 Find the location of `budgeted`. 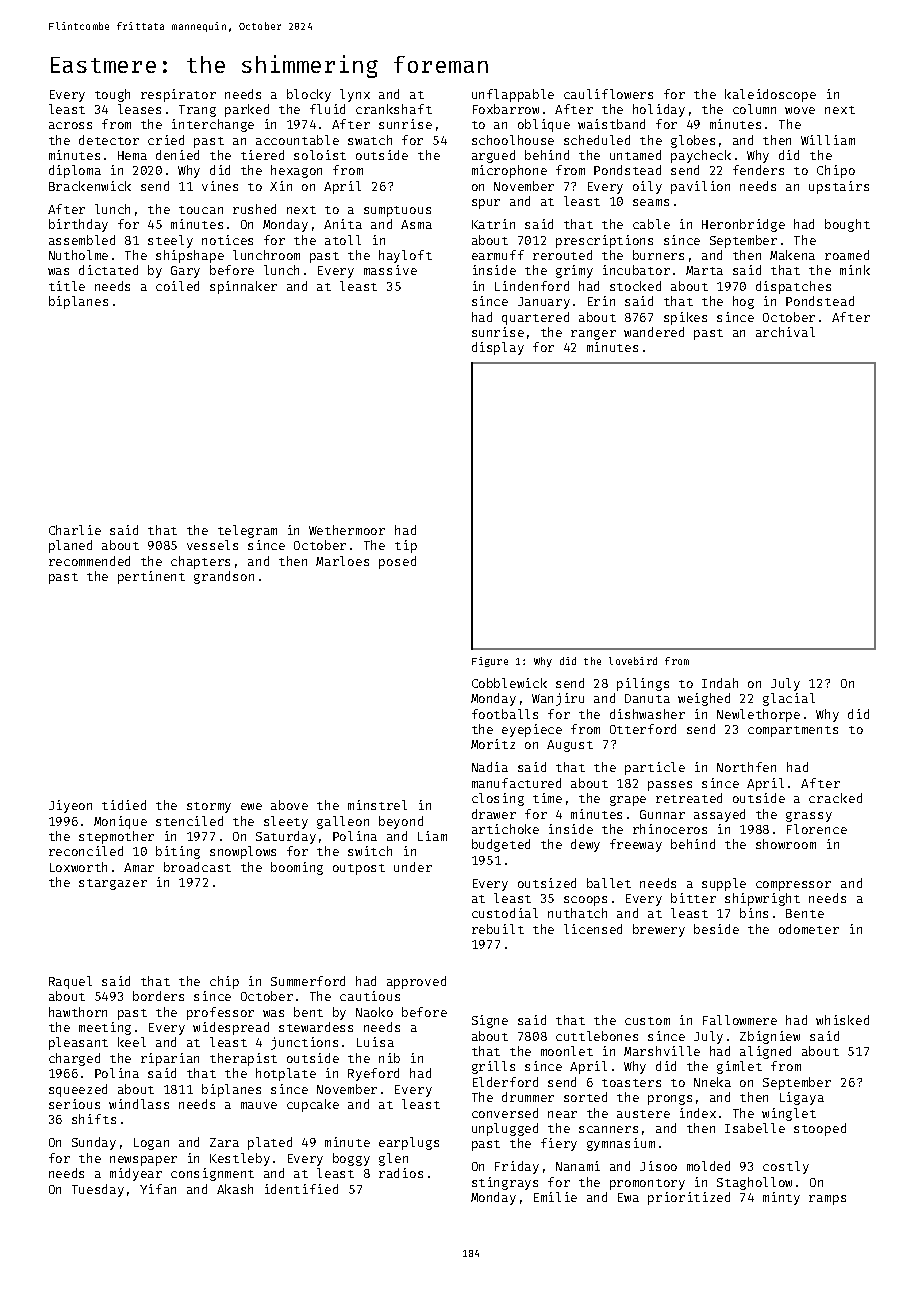

budgeted is located at coordinates (501, 845).
